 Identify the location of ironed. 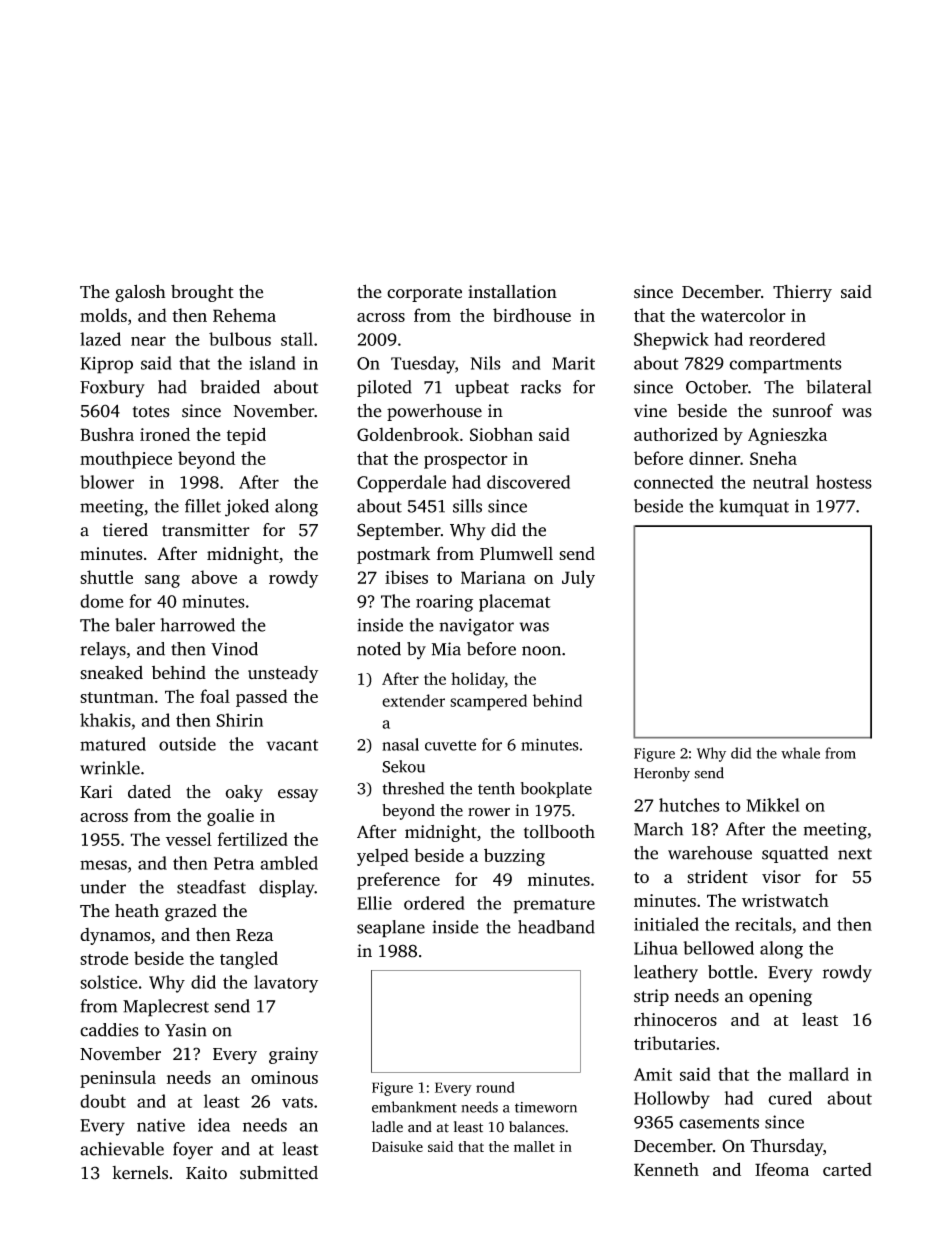
(165, 434).
